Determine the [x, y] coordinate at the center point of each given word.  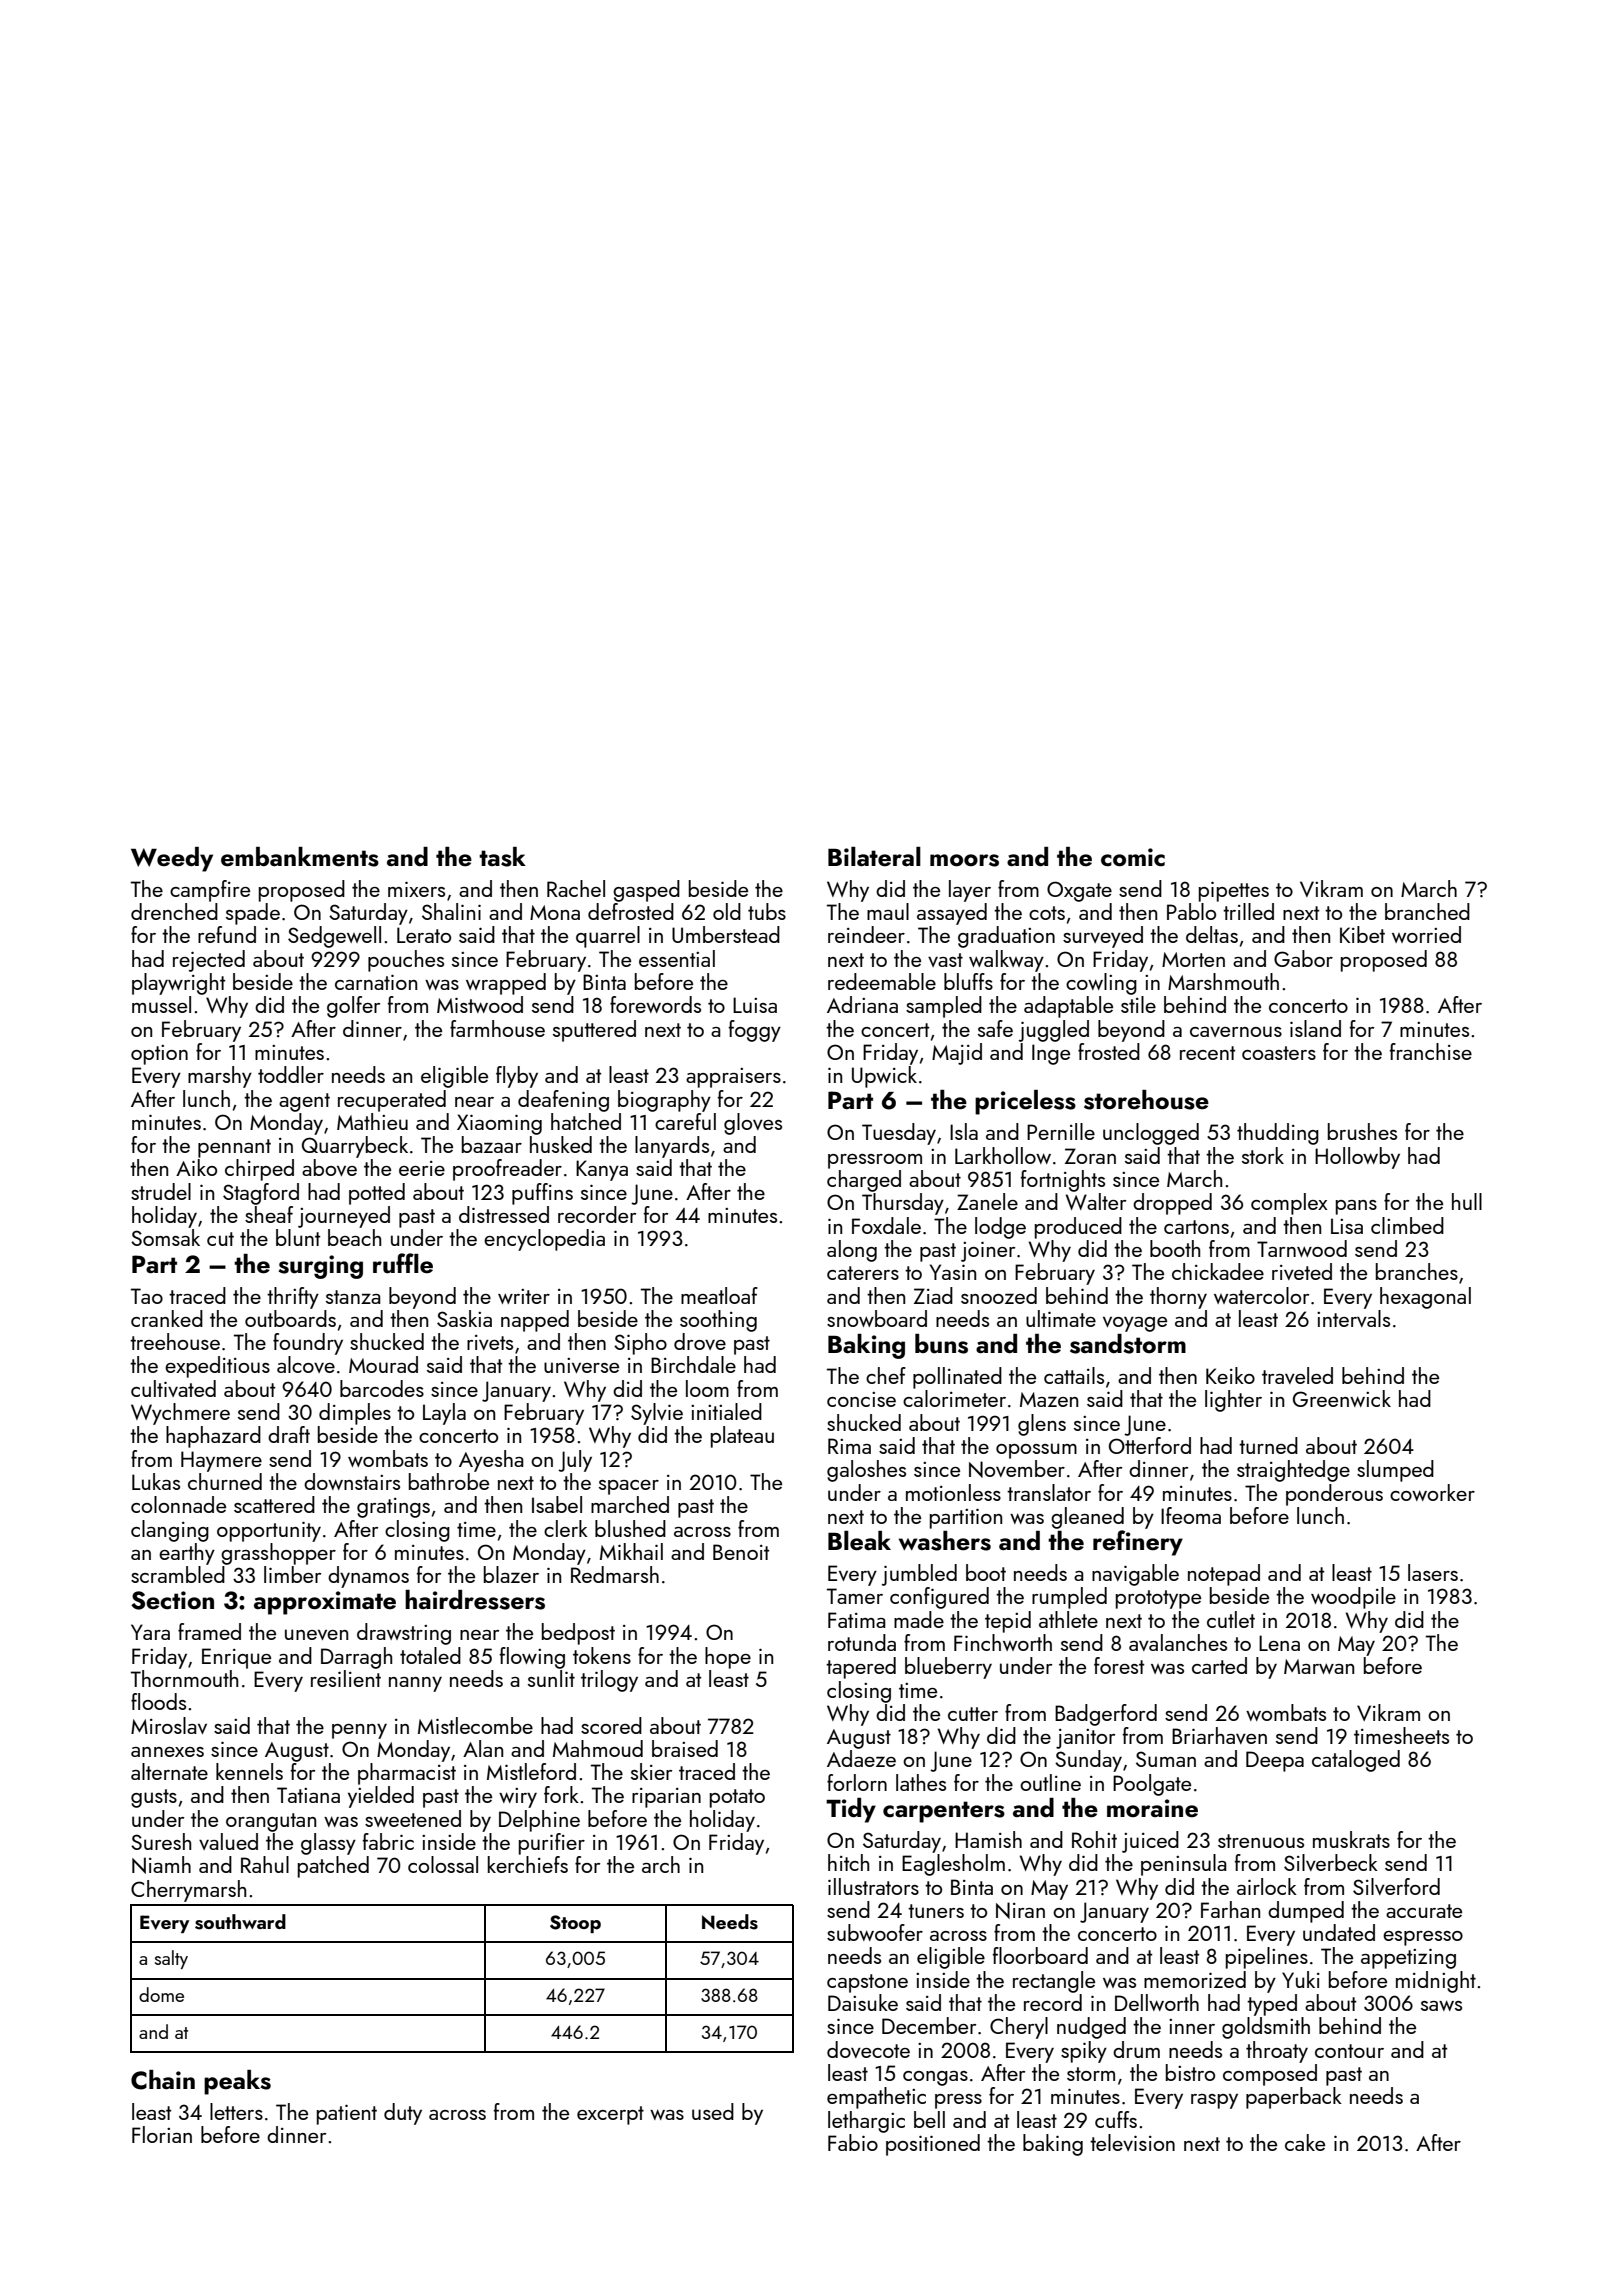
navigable [1135, 1575]
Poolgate [1152, 1785]
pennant [234, 1148]
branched [1427, 911]
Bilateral [874, 857]
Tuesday [899, 1134]
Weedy [172, 859]
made [919, 1619]
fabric [388, 1841]
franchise [1431, 1051]
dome [161, 1994]
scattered [274, 1504]
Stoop [575, 1924]
